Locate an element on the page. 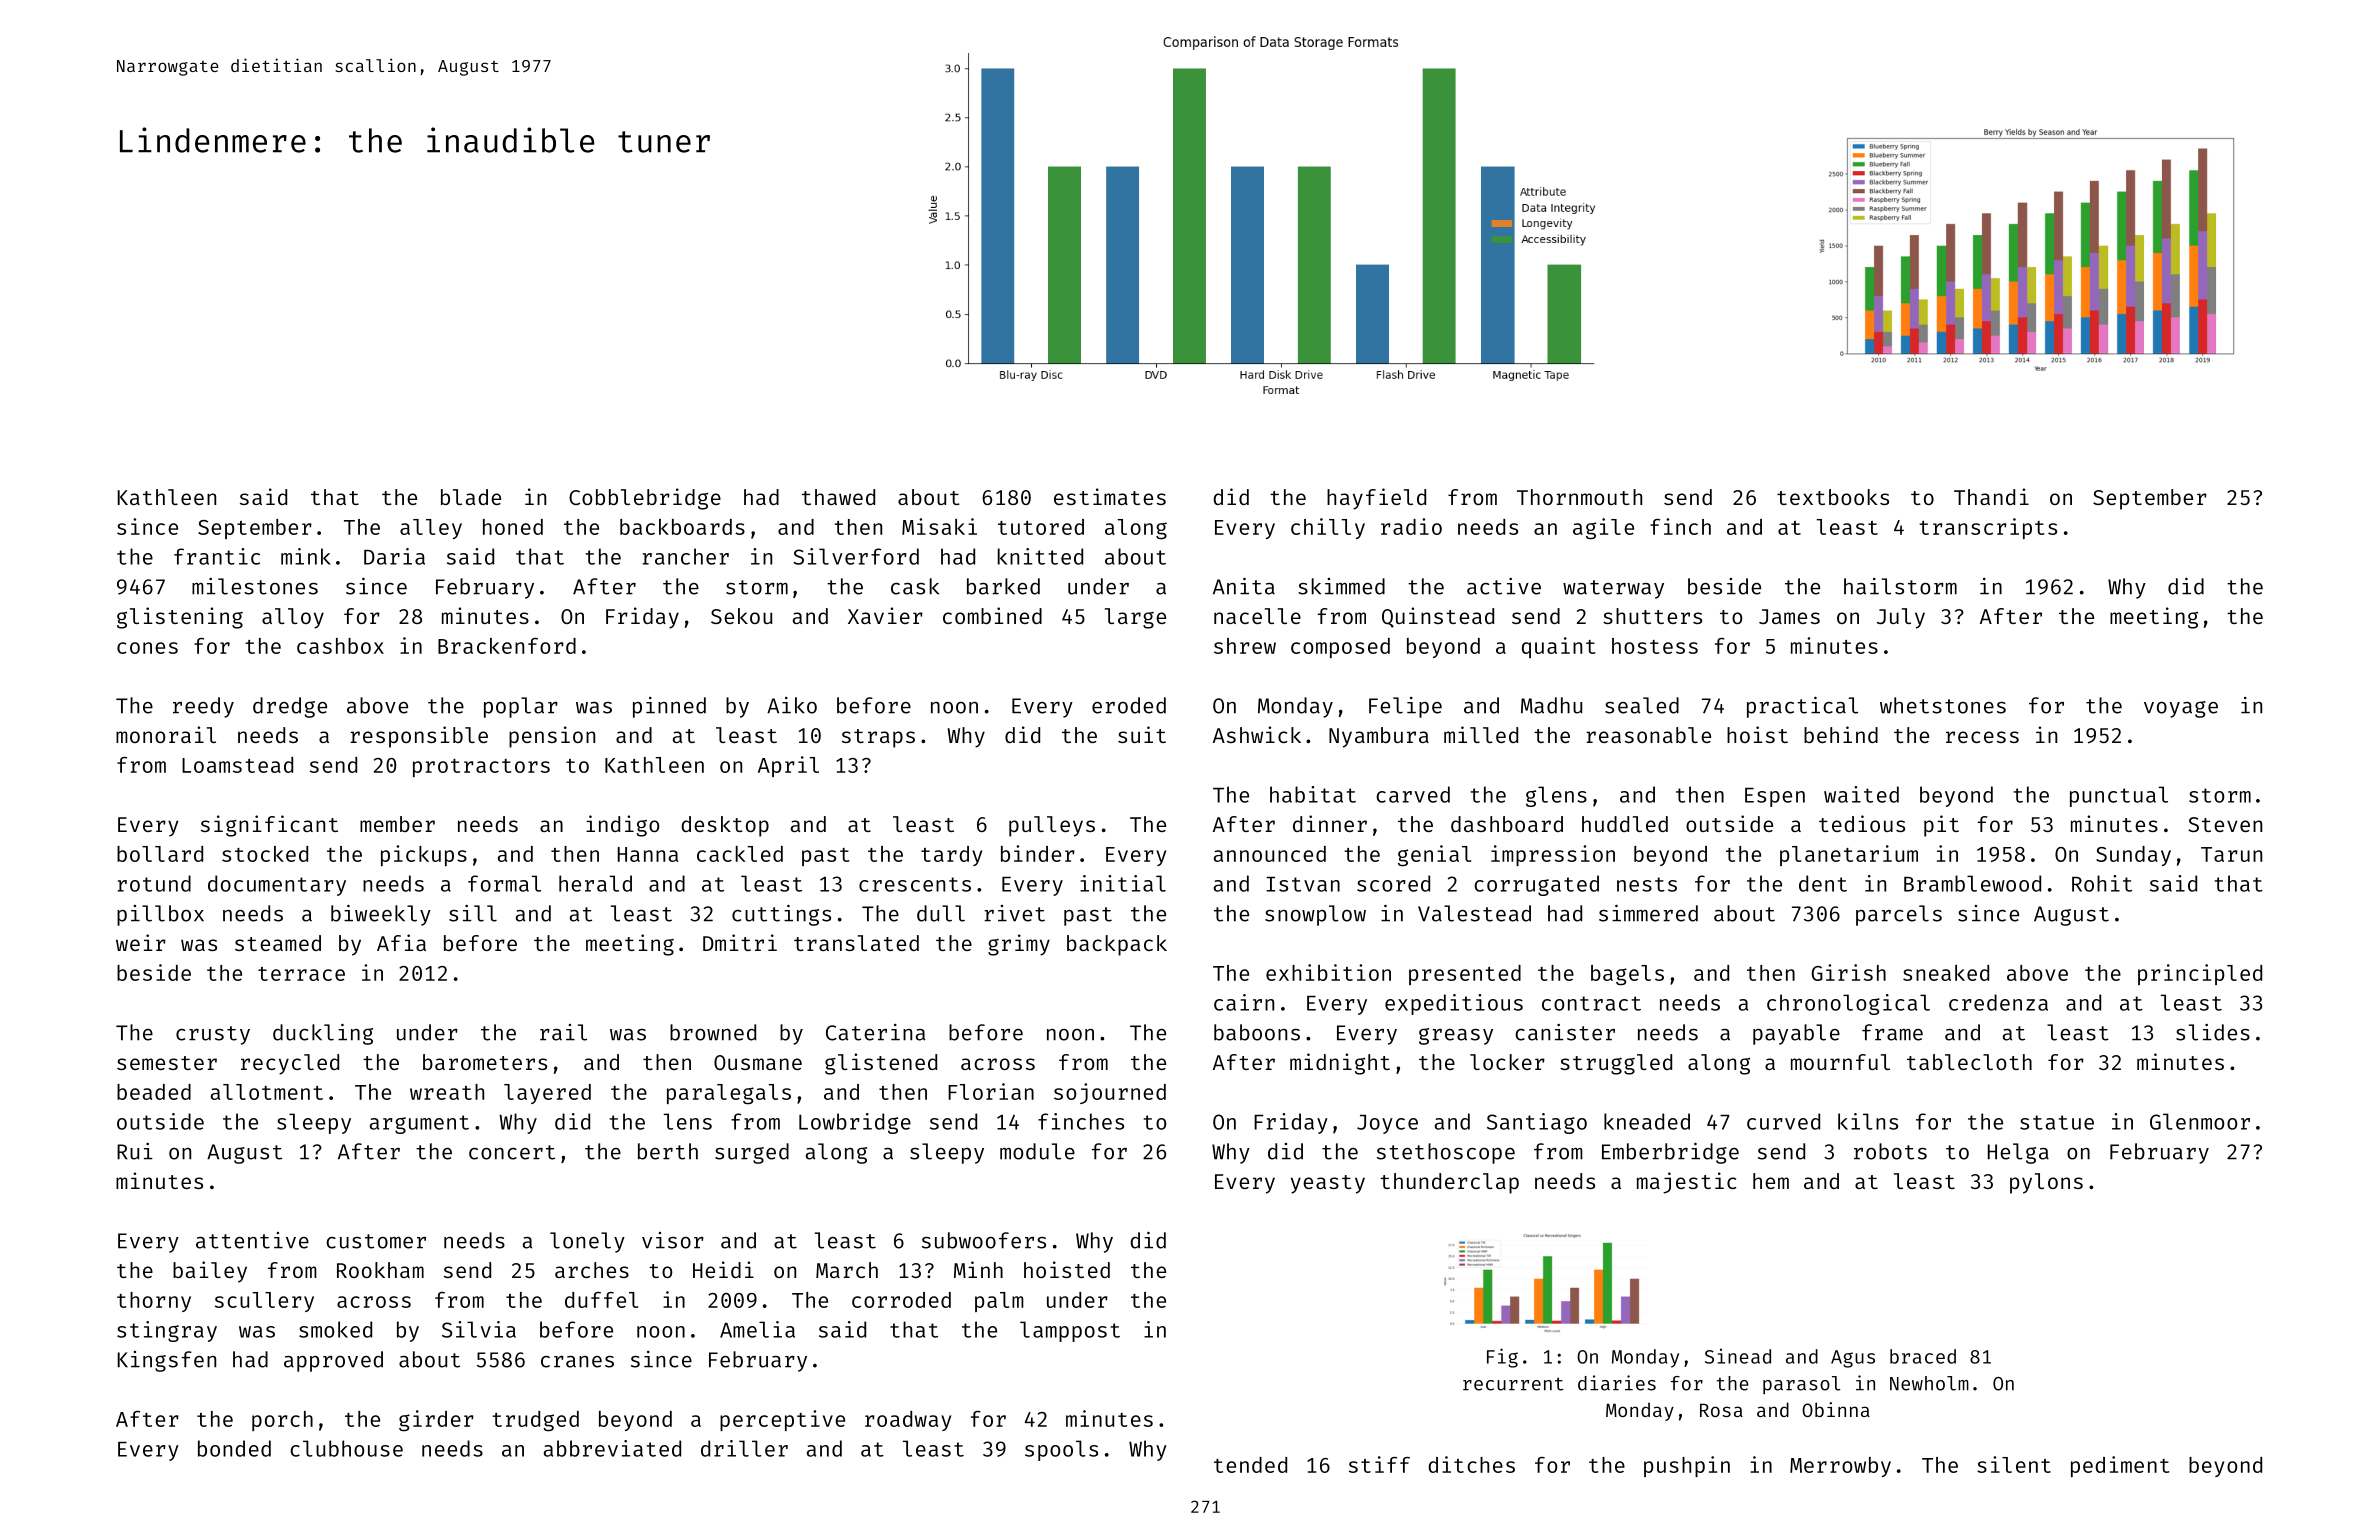 This page has height=1540, width=2380. cairn is located at coordinates (1244, 1002).
